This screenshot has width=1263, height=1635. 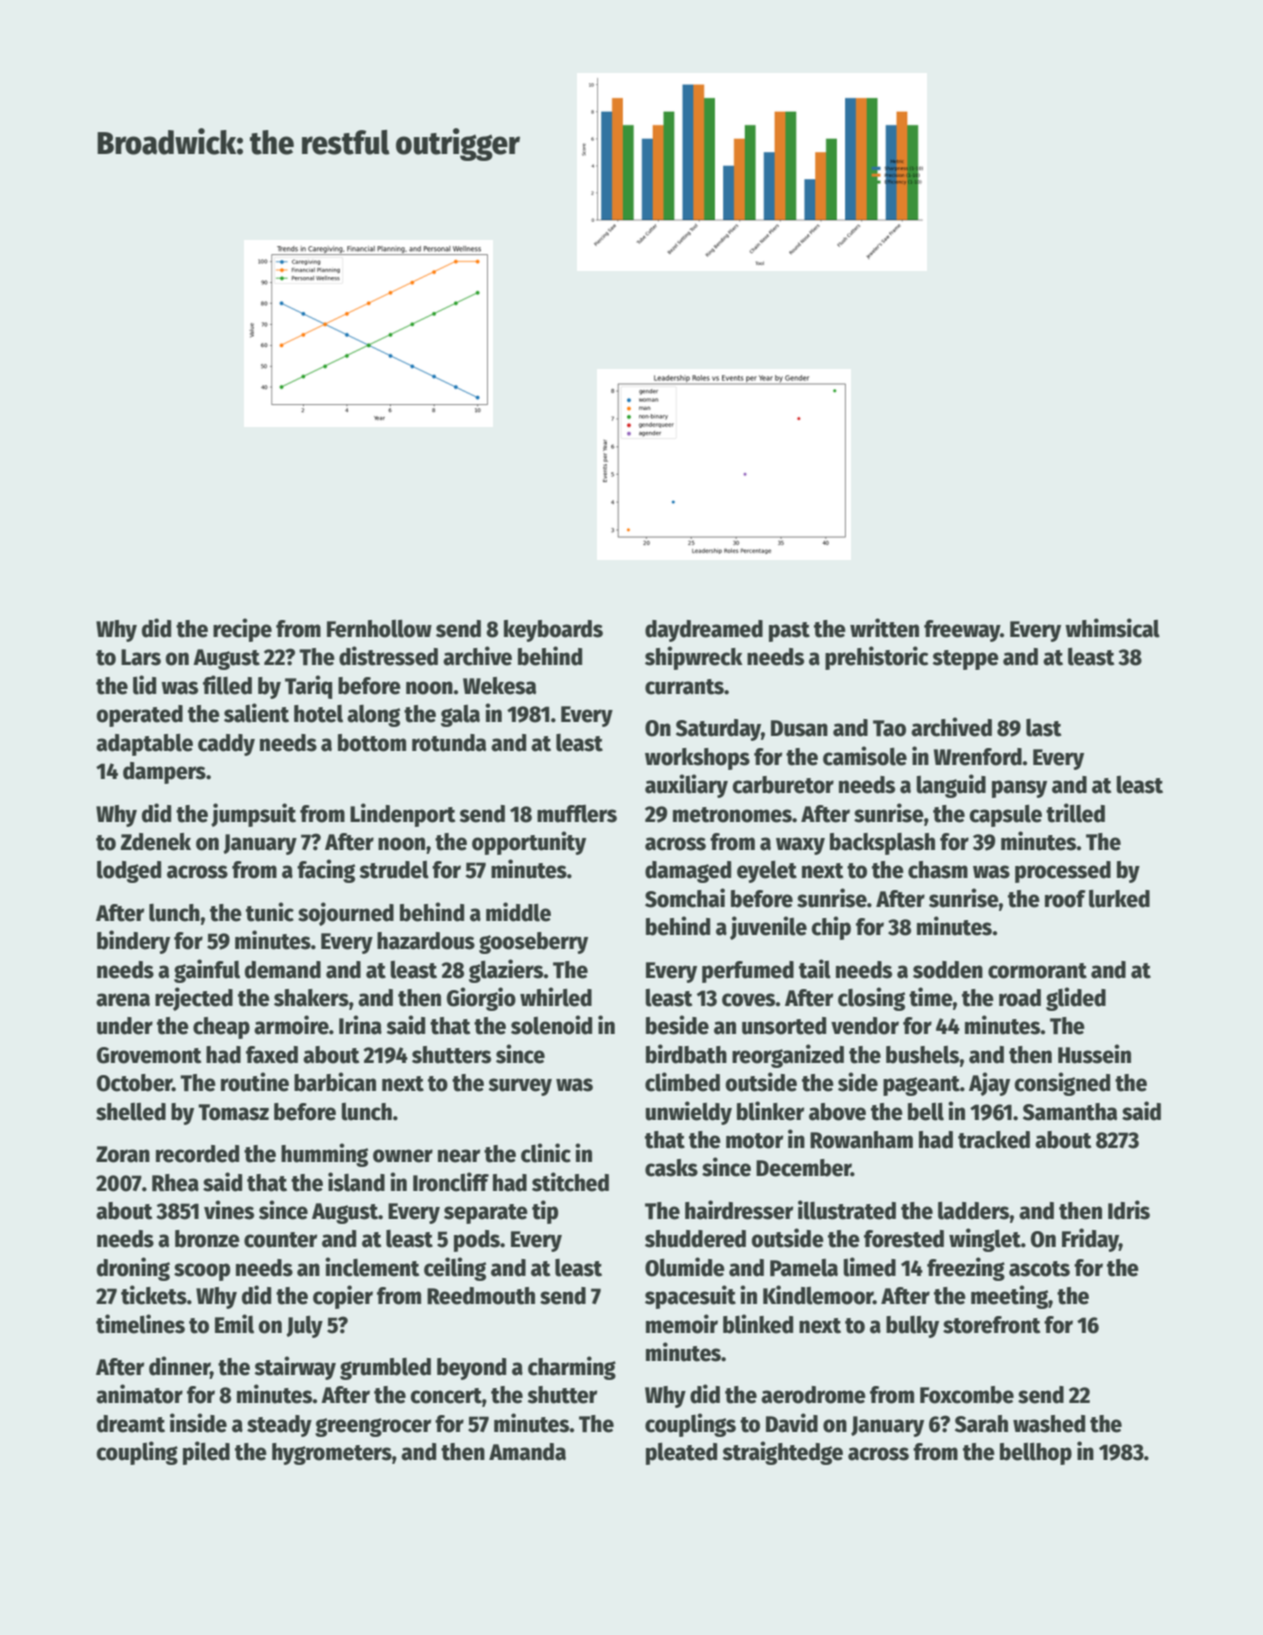 I want to click on Foxcombe, so click(x=967, y=1395).
